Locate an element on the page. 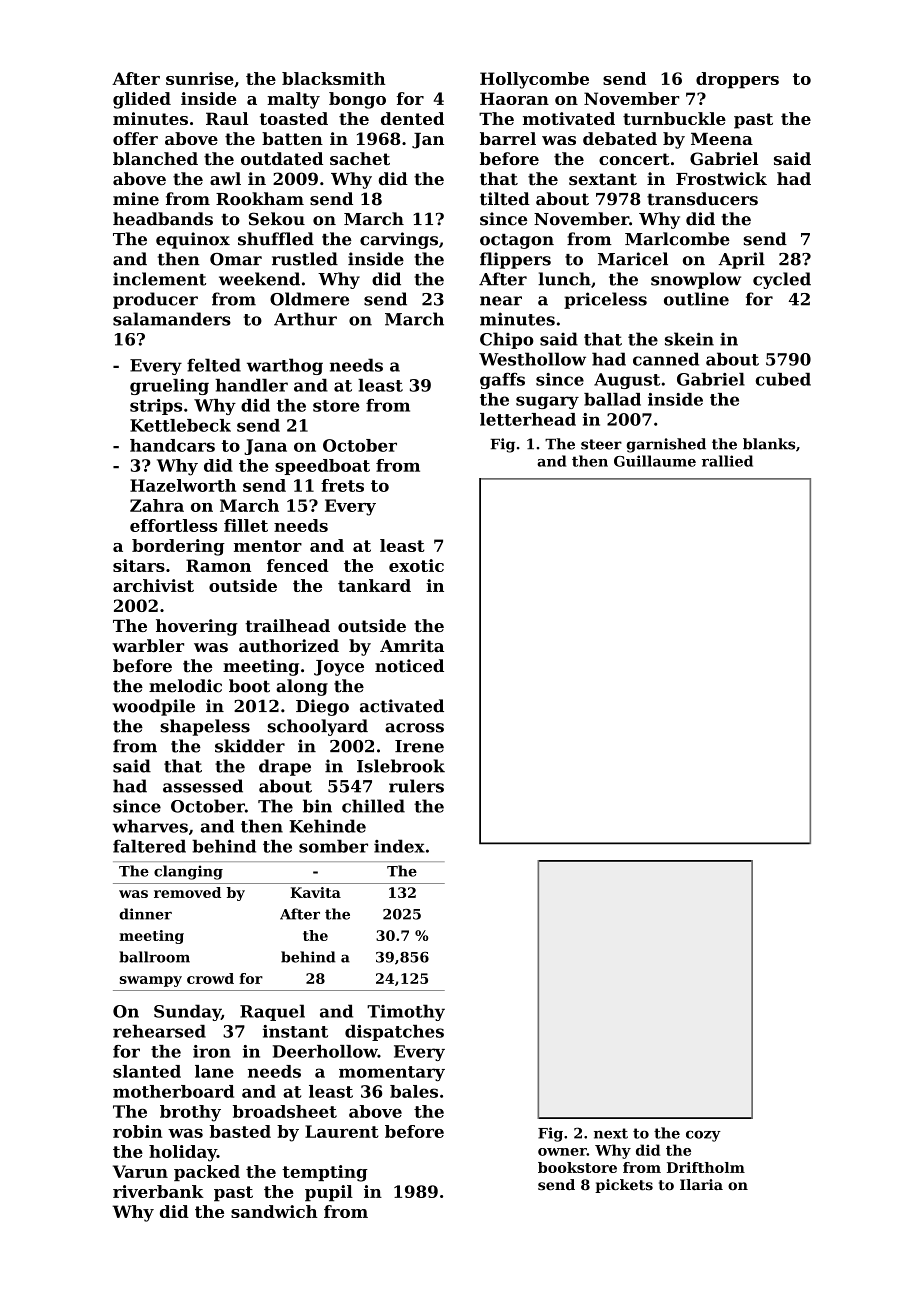 This document has height=1308, width=924. Irene is located at coordinates (419, 746).
